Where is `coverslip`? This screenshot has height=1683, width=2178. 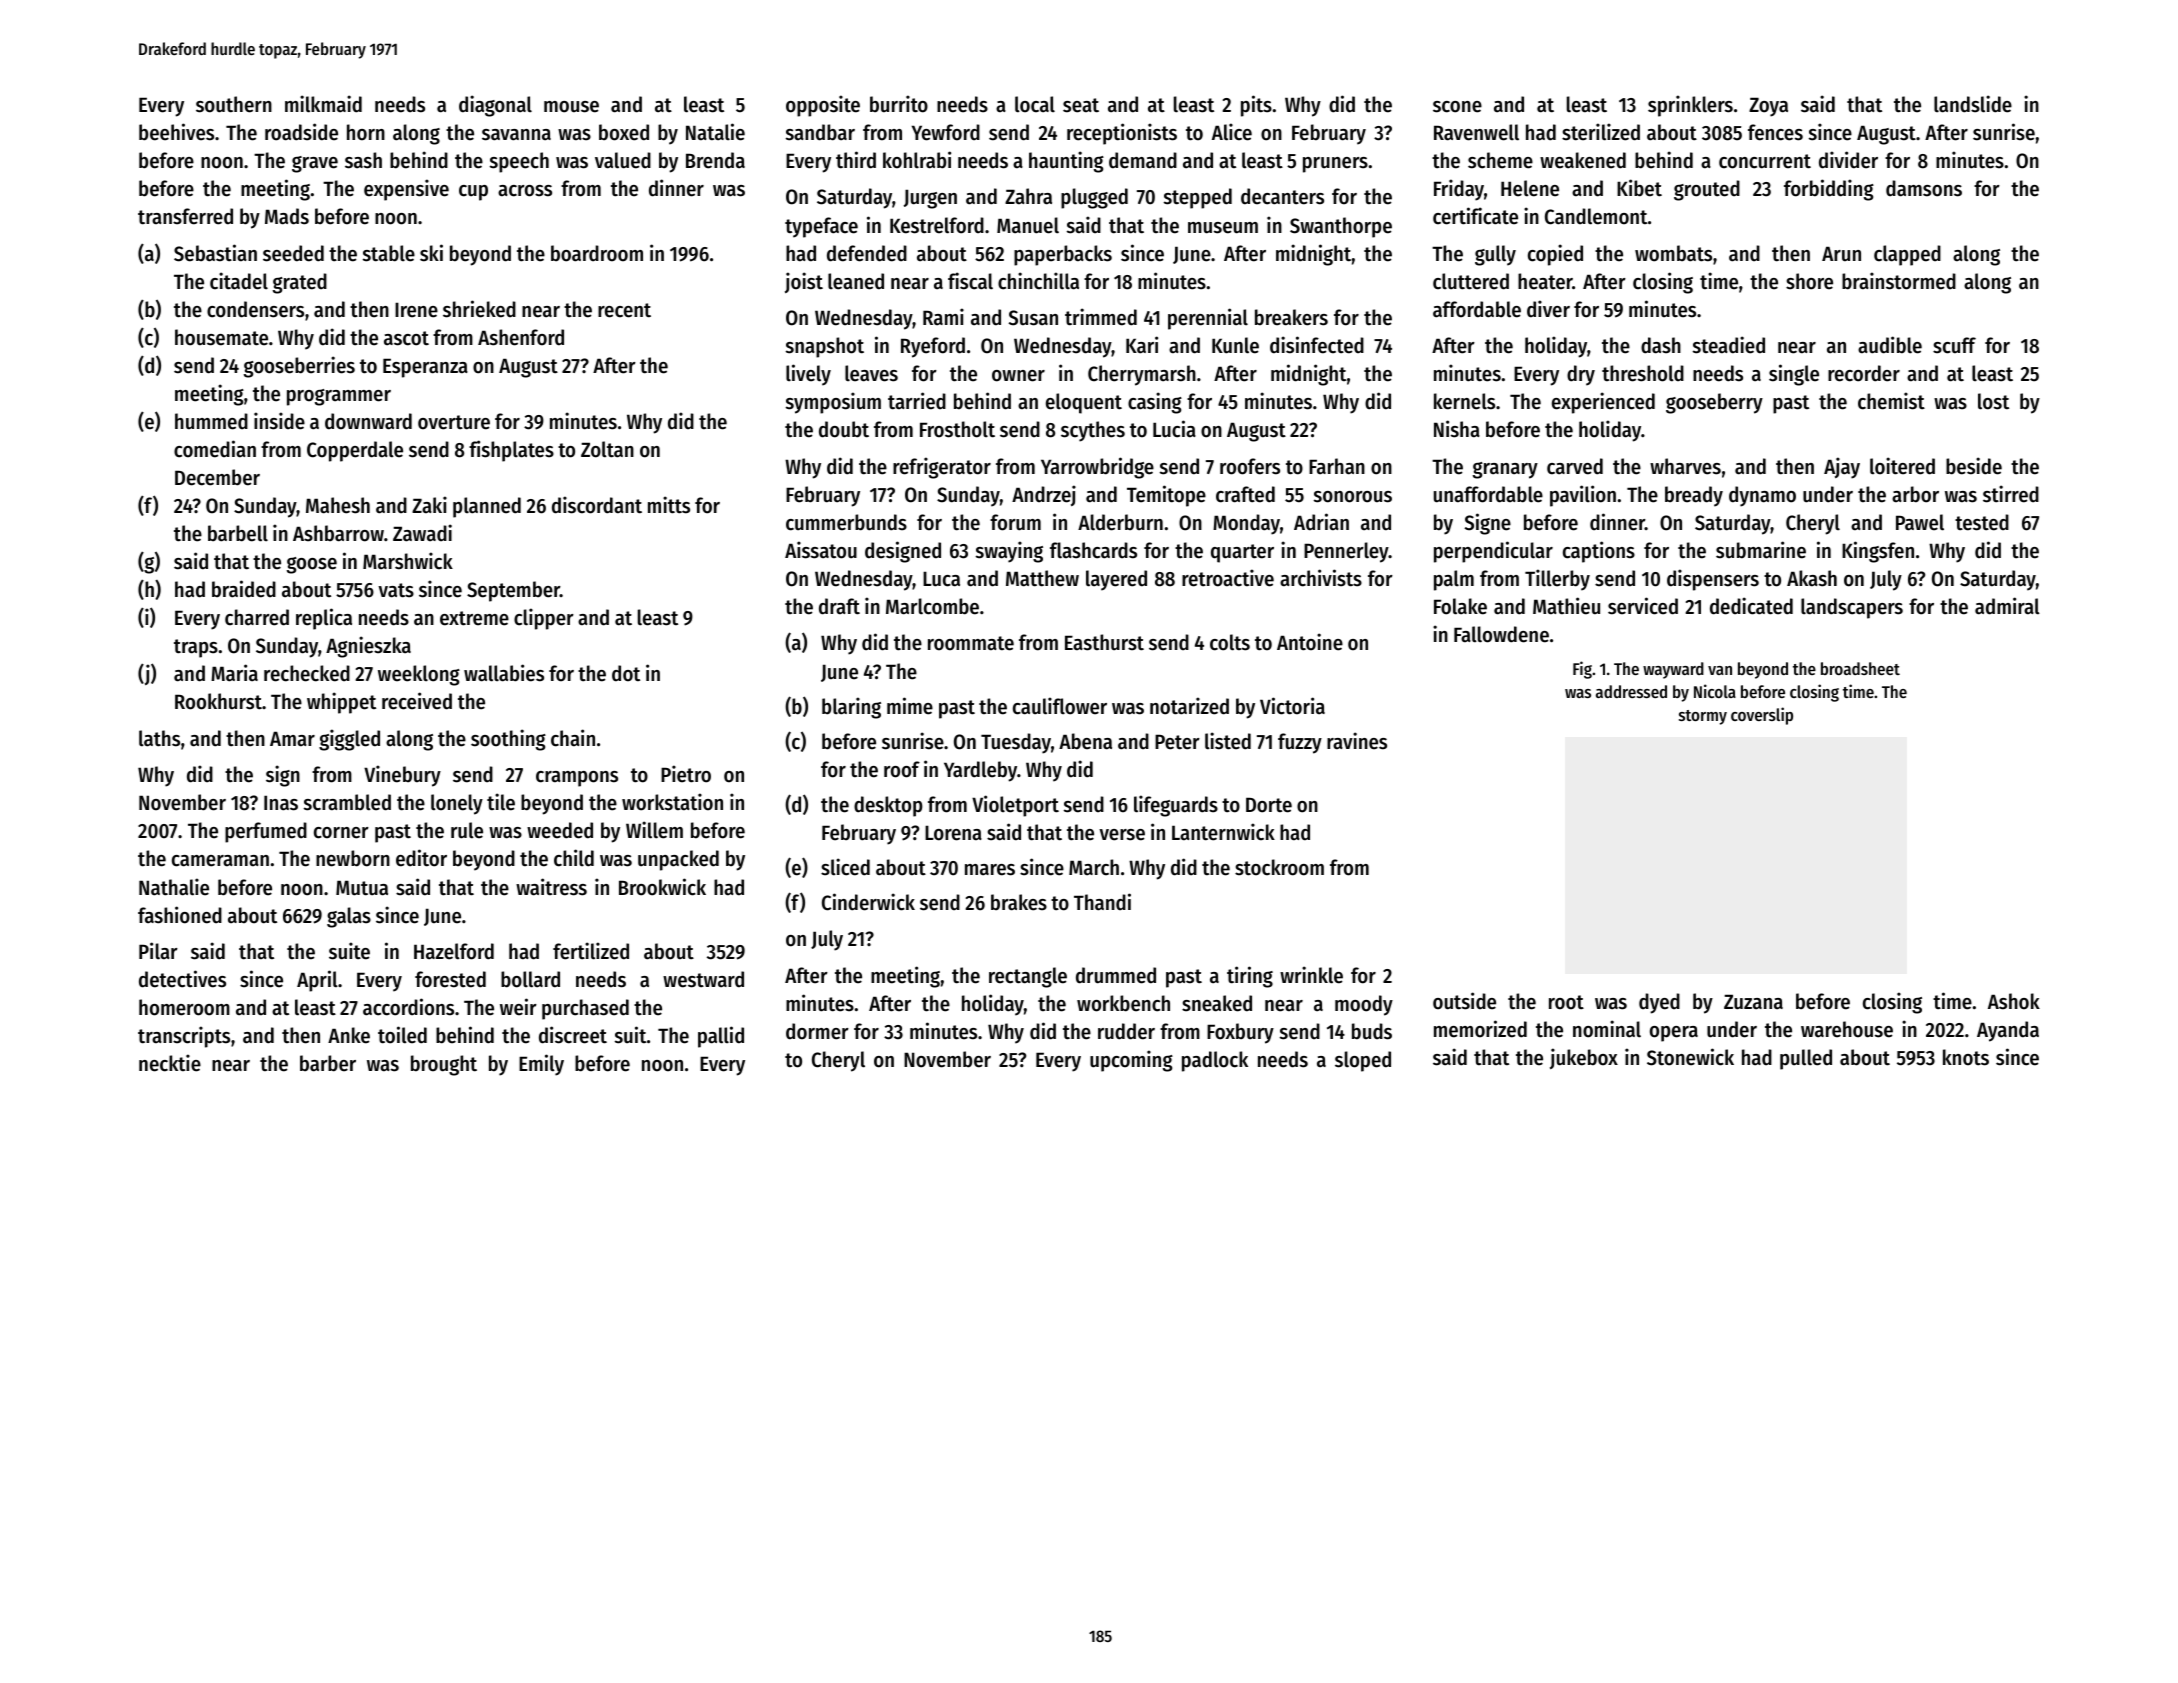 coverslip is located at coordinates (1762, 716).
